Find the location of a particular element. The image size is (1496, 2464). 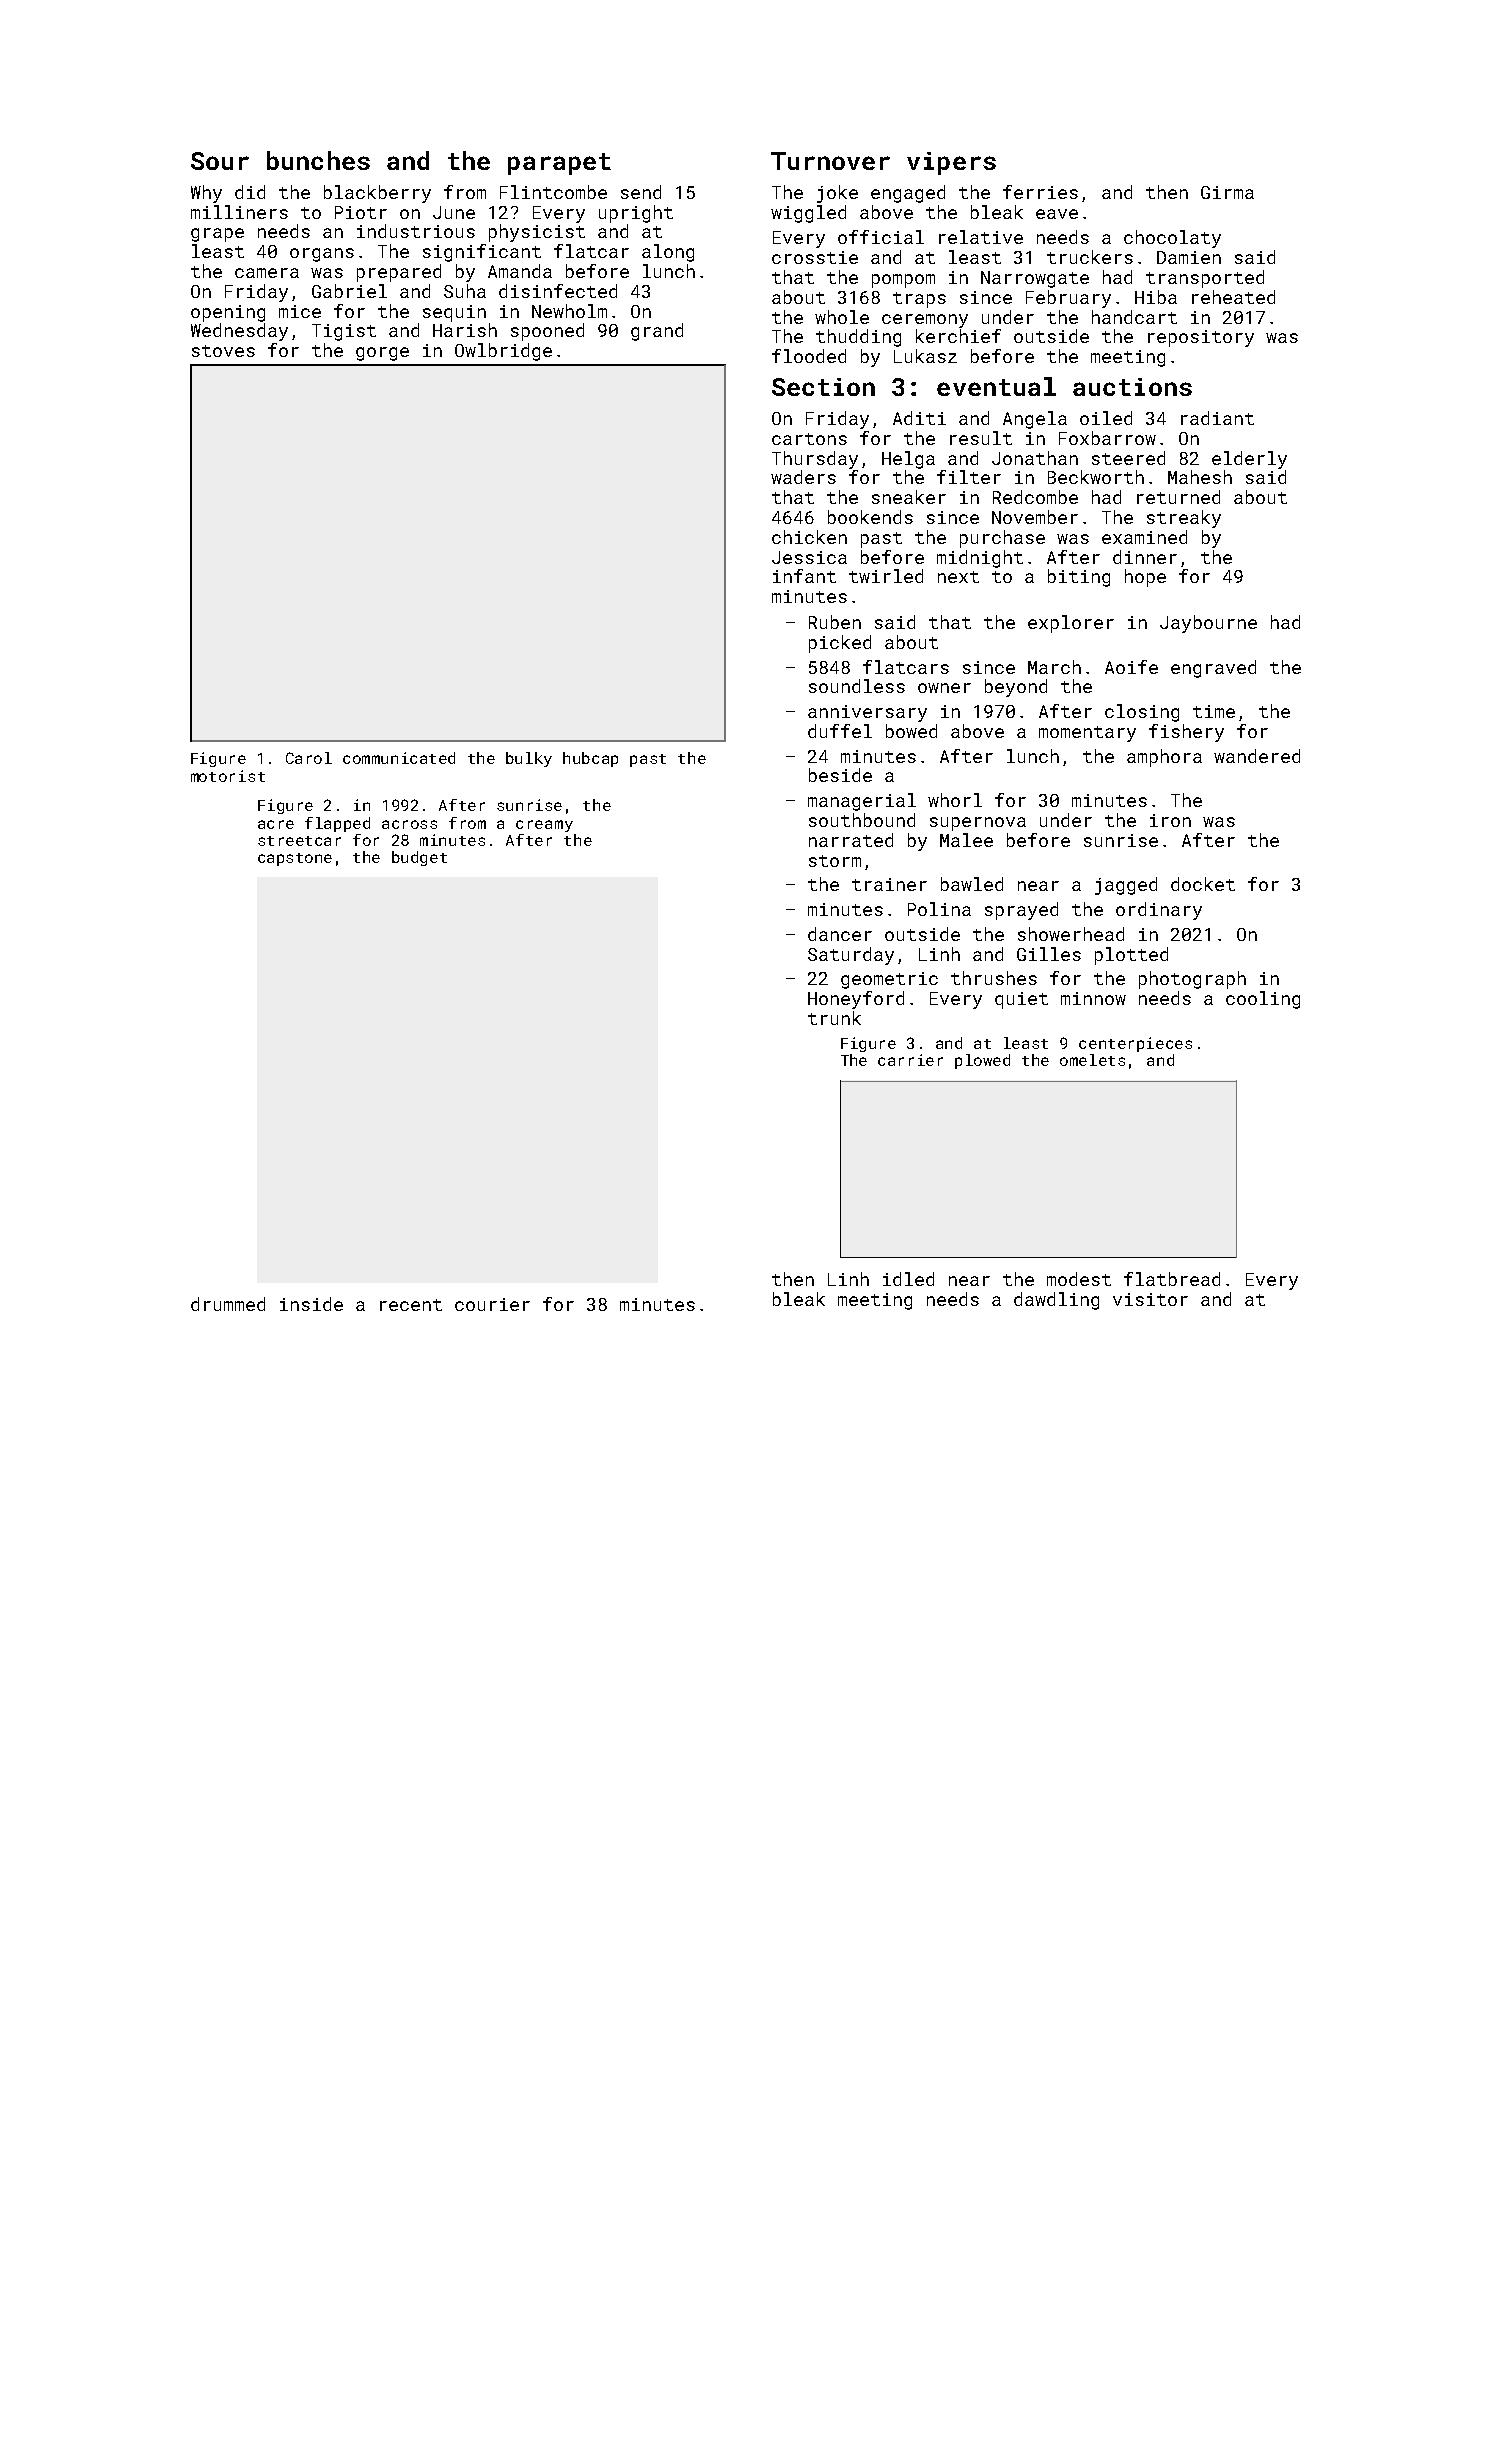

Girma is located at coordinates (1227, 192).
